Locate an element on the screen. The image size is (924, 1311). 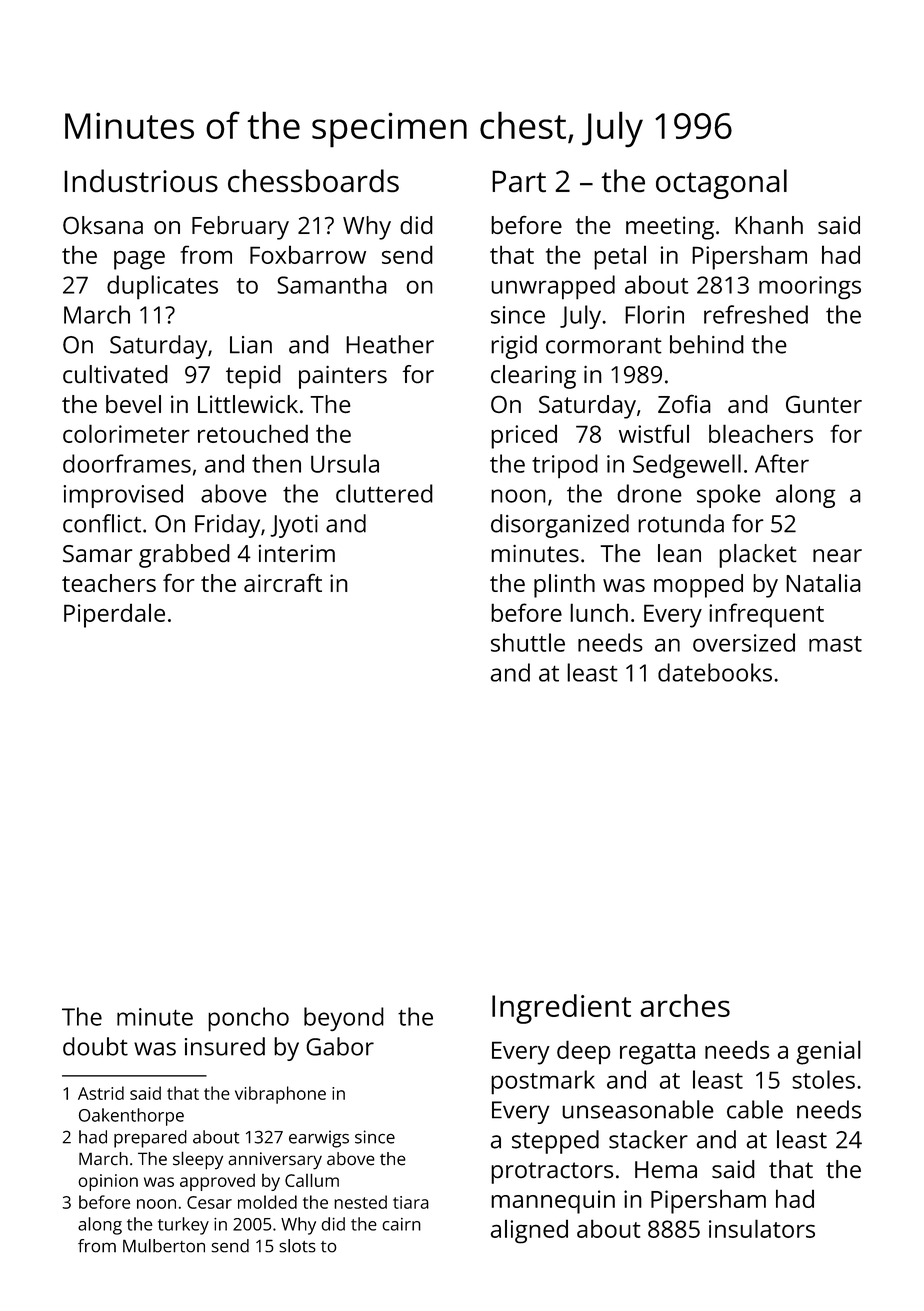
doubt is located at coordinates (95, 1046).
